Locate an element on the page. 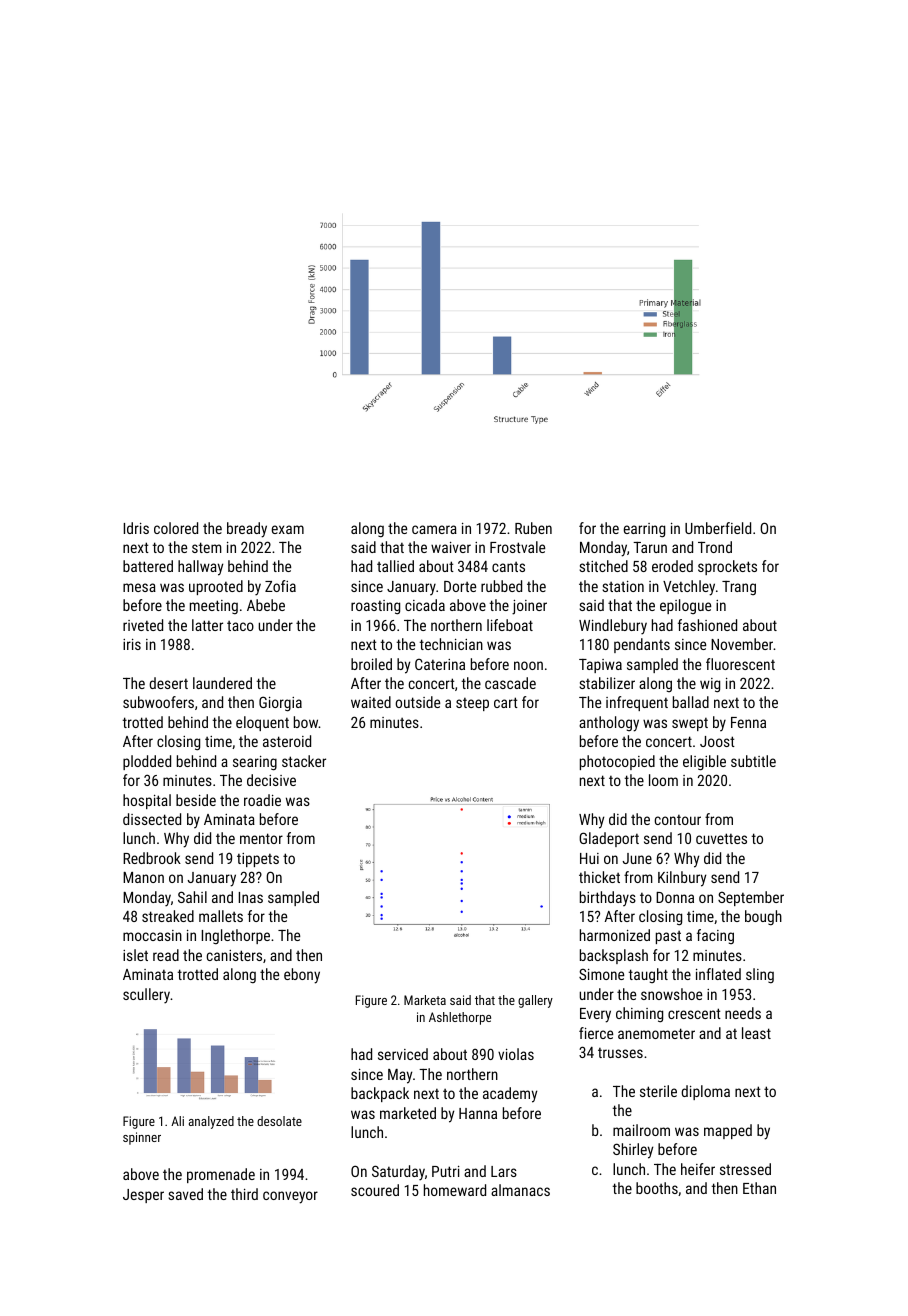 The height and width of the page is (1316, 908). almanacs is located at coordinates (520, 1190).
